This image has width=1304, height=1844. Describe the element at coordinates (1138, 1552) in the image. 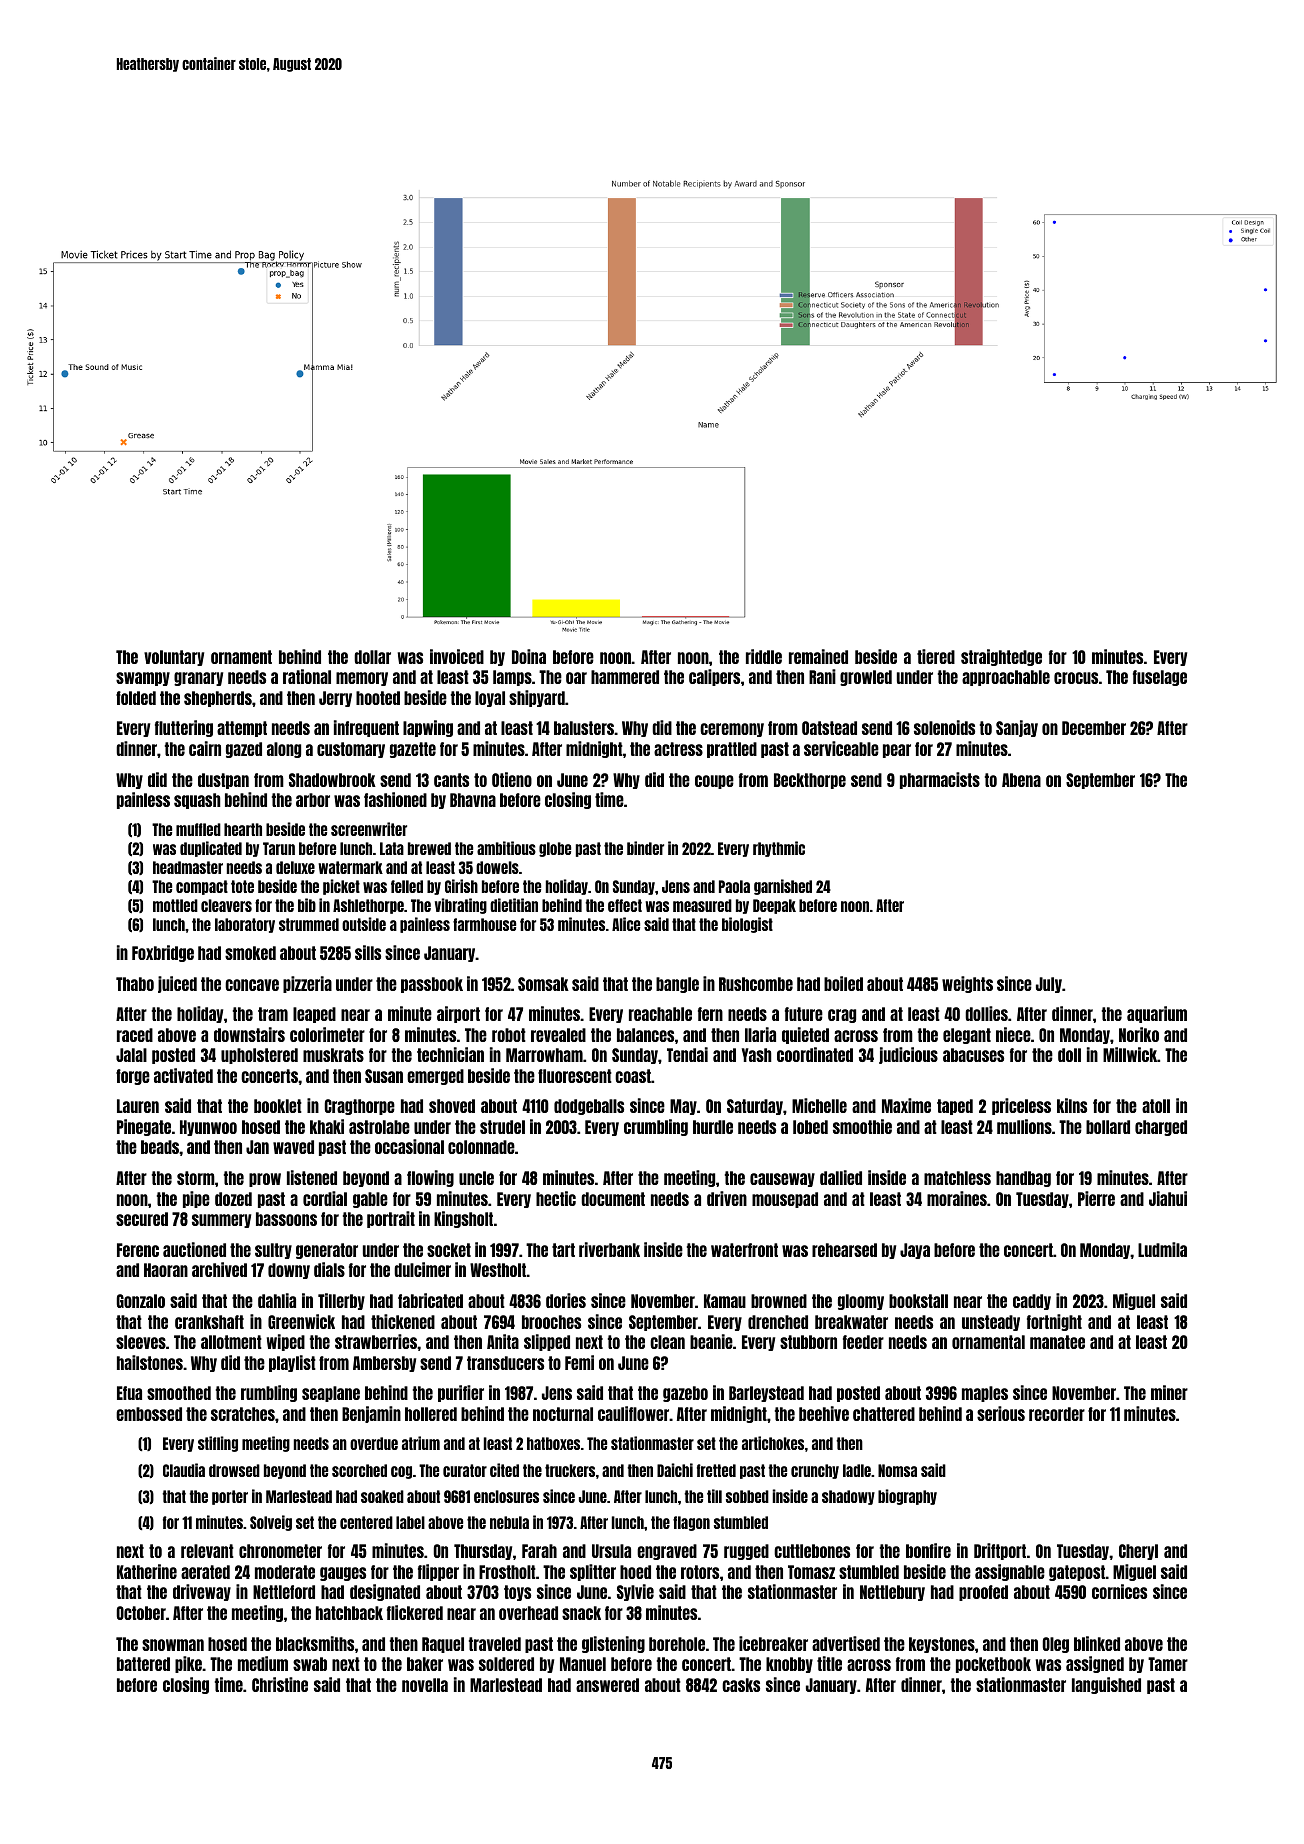

I see `Cheryl` at that location.
